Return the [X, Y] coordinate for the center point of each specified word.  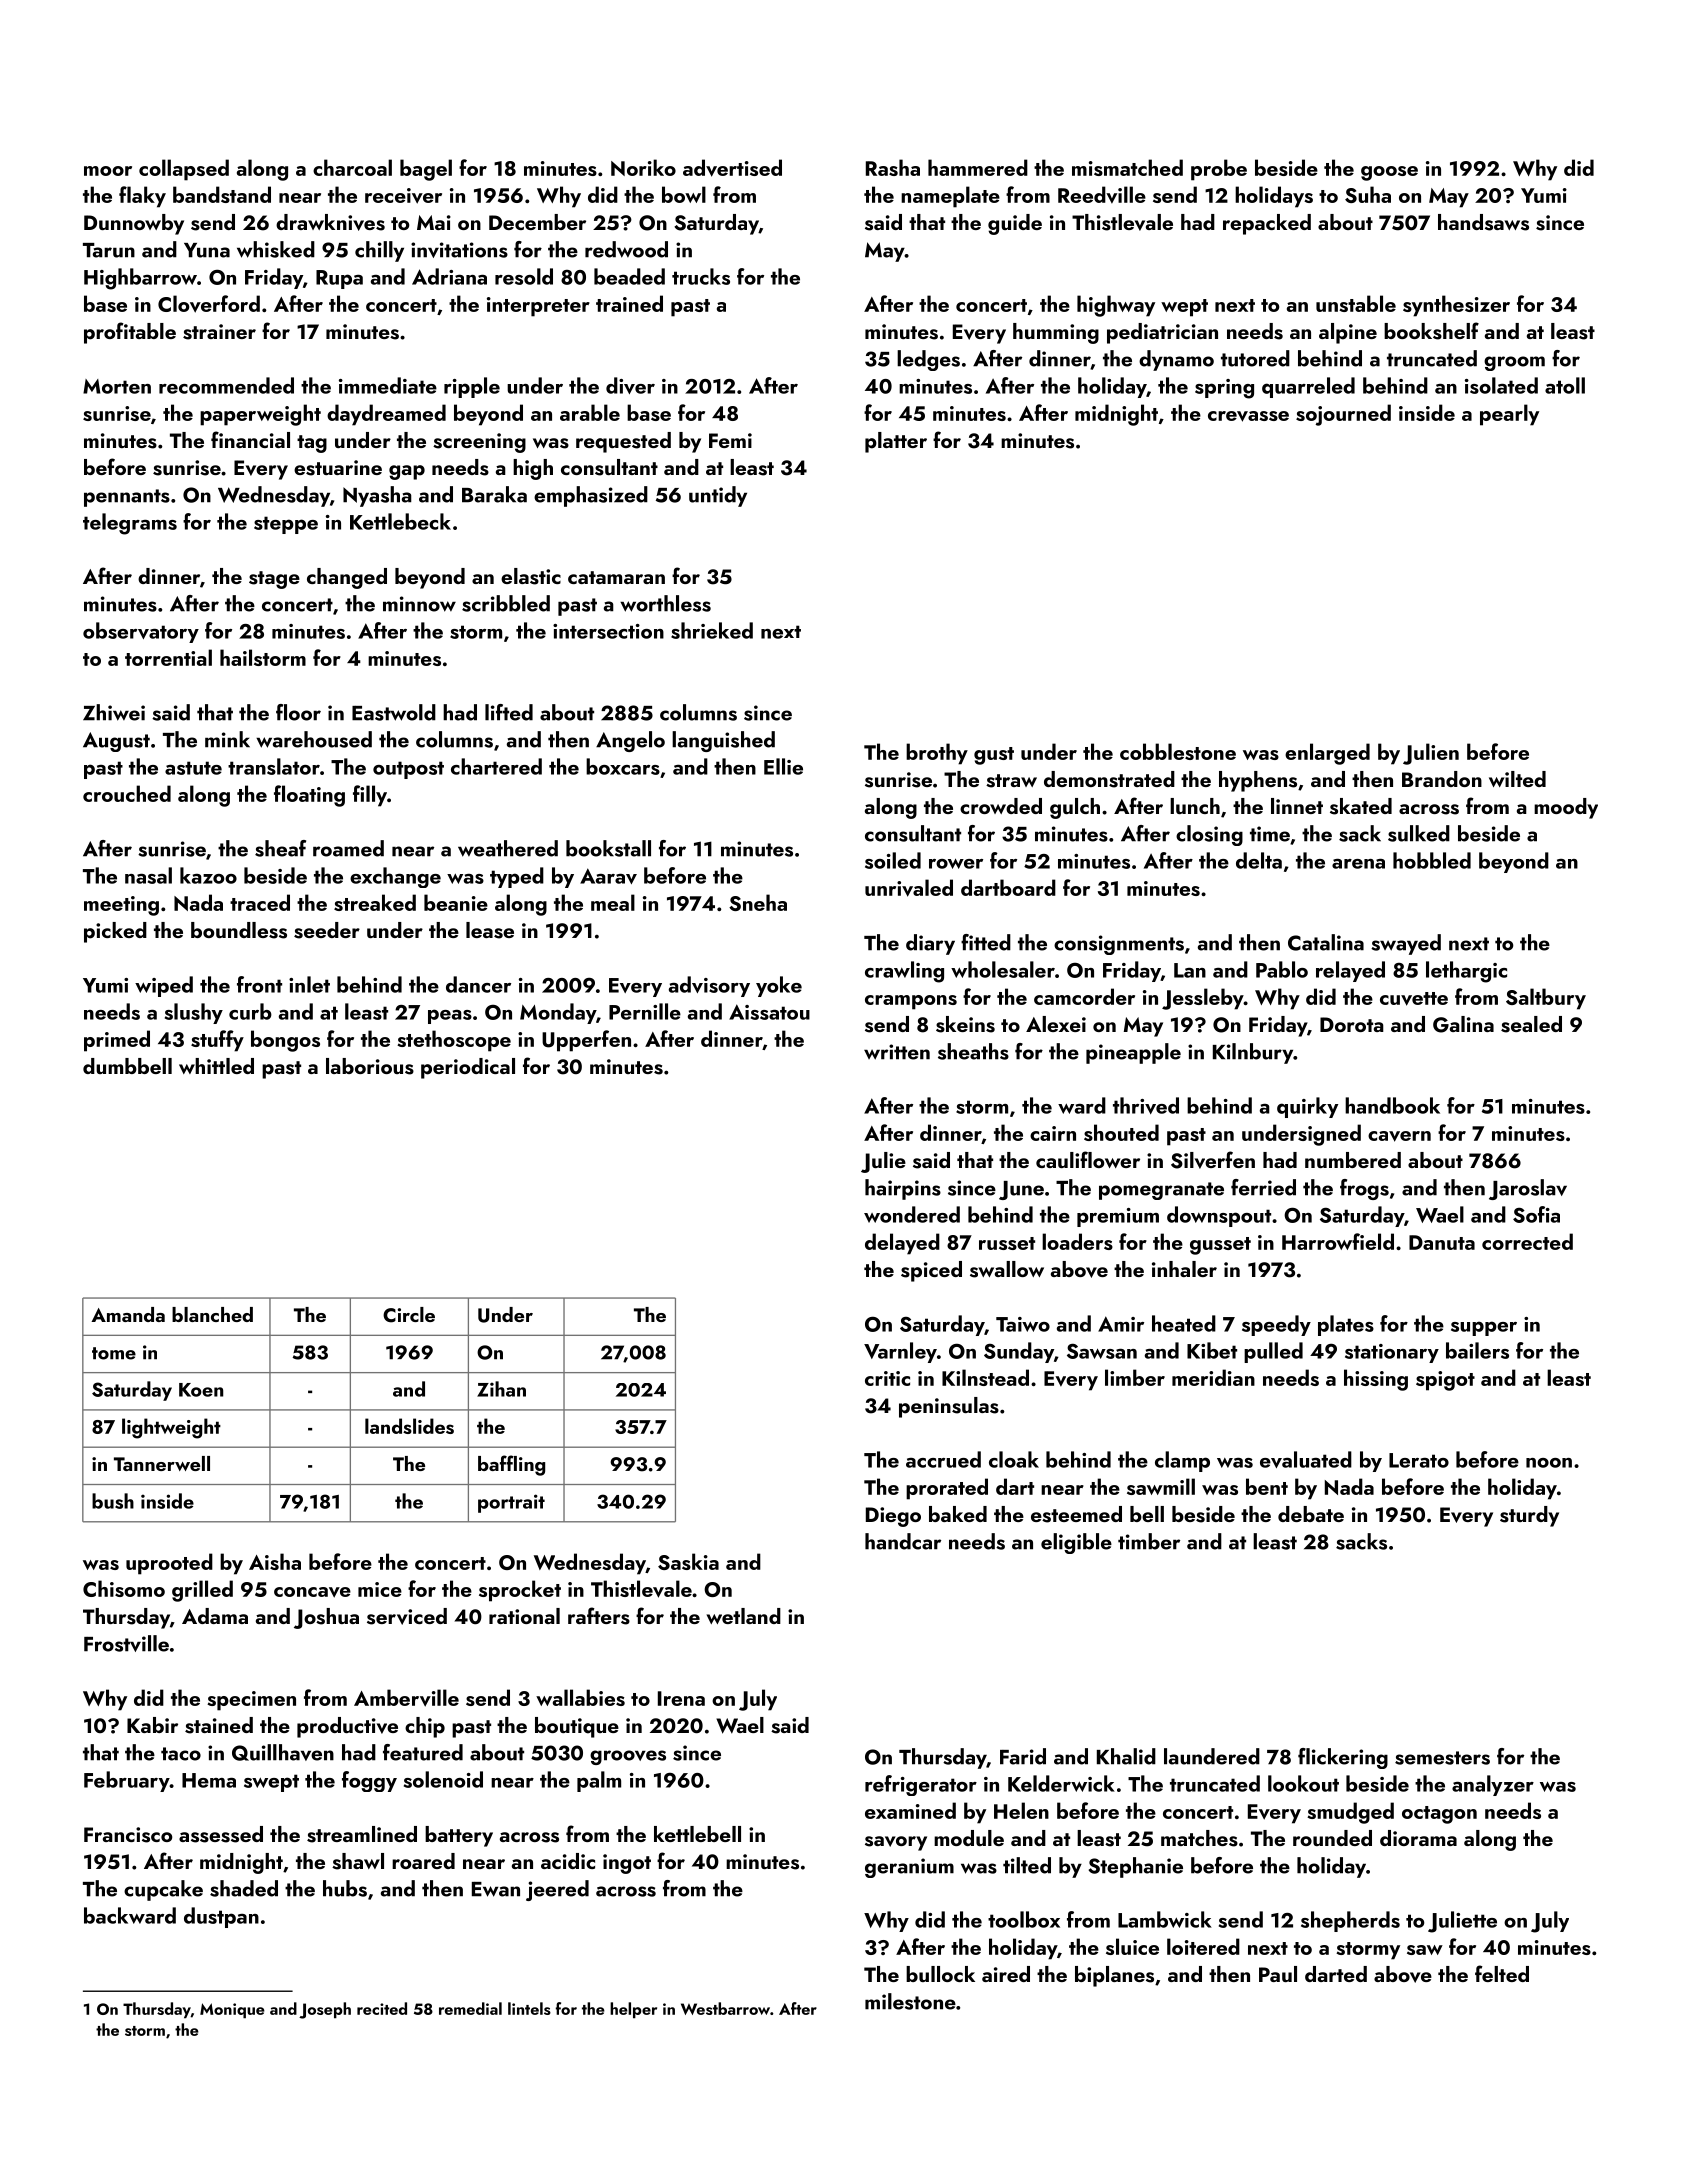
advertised [732, 168]
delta [1259, 860]
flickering [1343, 1758]
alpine [1348, 333]
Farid [1023, 1756]
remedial [470, 2008]
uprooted [169, 1564]
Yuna [207, 250]
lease [490, 930]
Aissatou [769, 1012]
